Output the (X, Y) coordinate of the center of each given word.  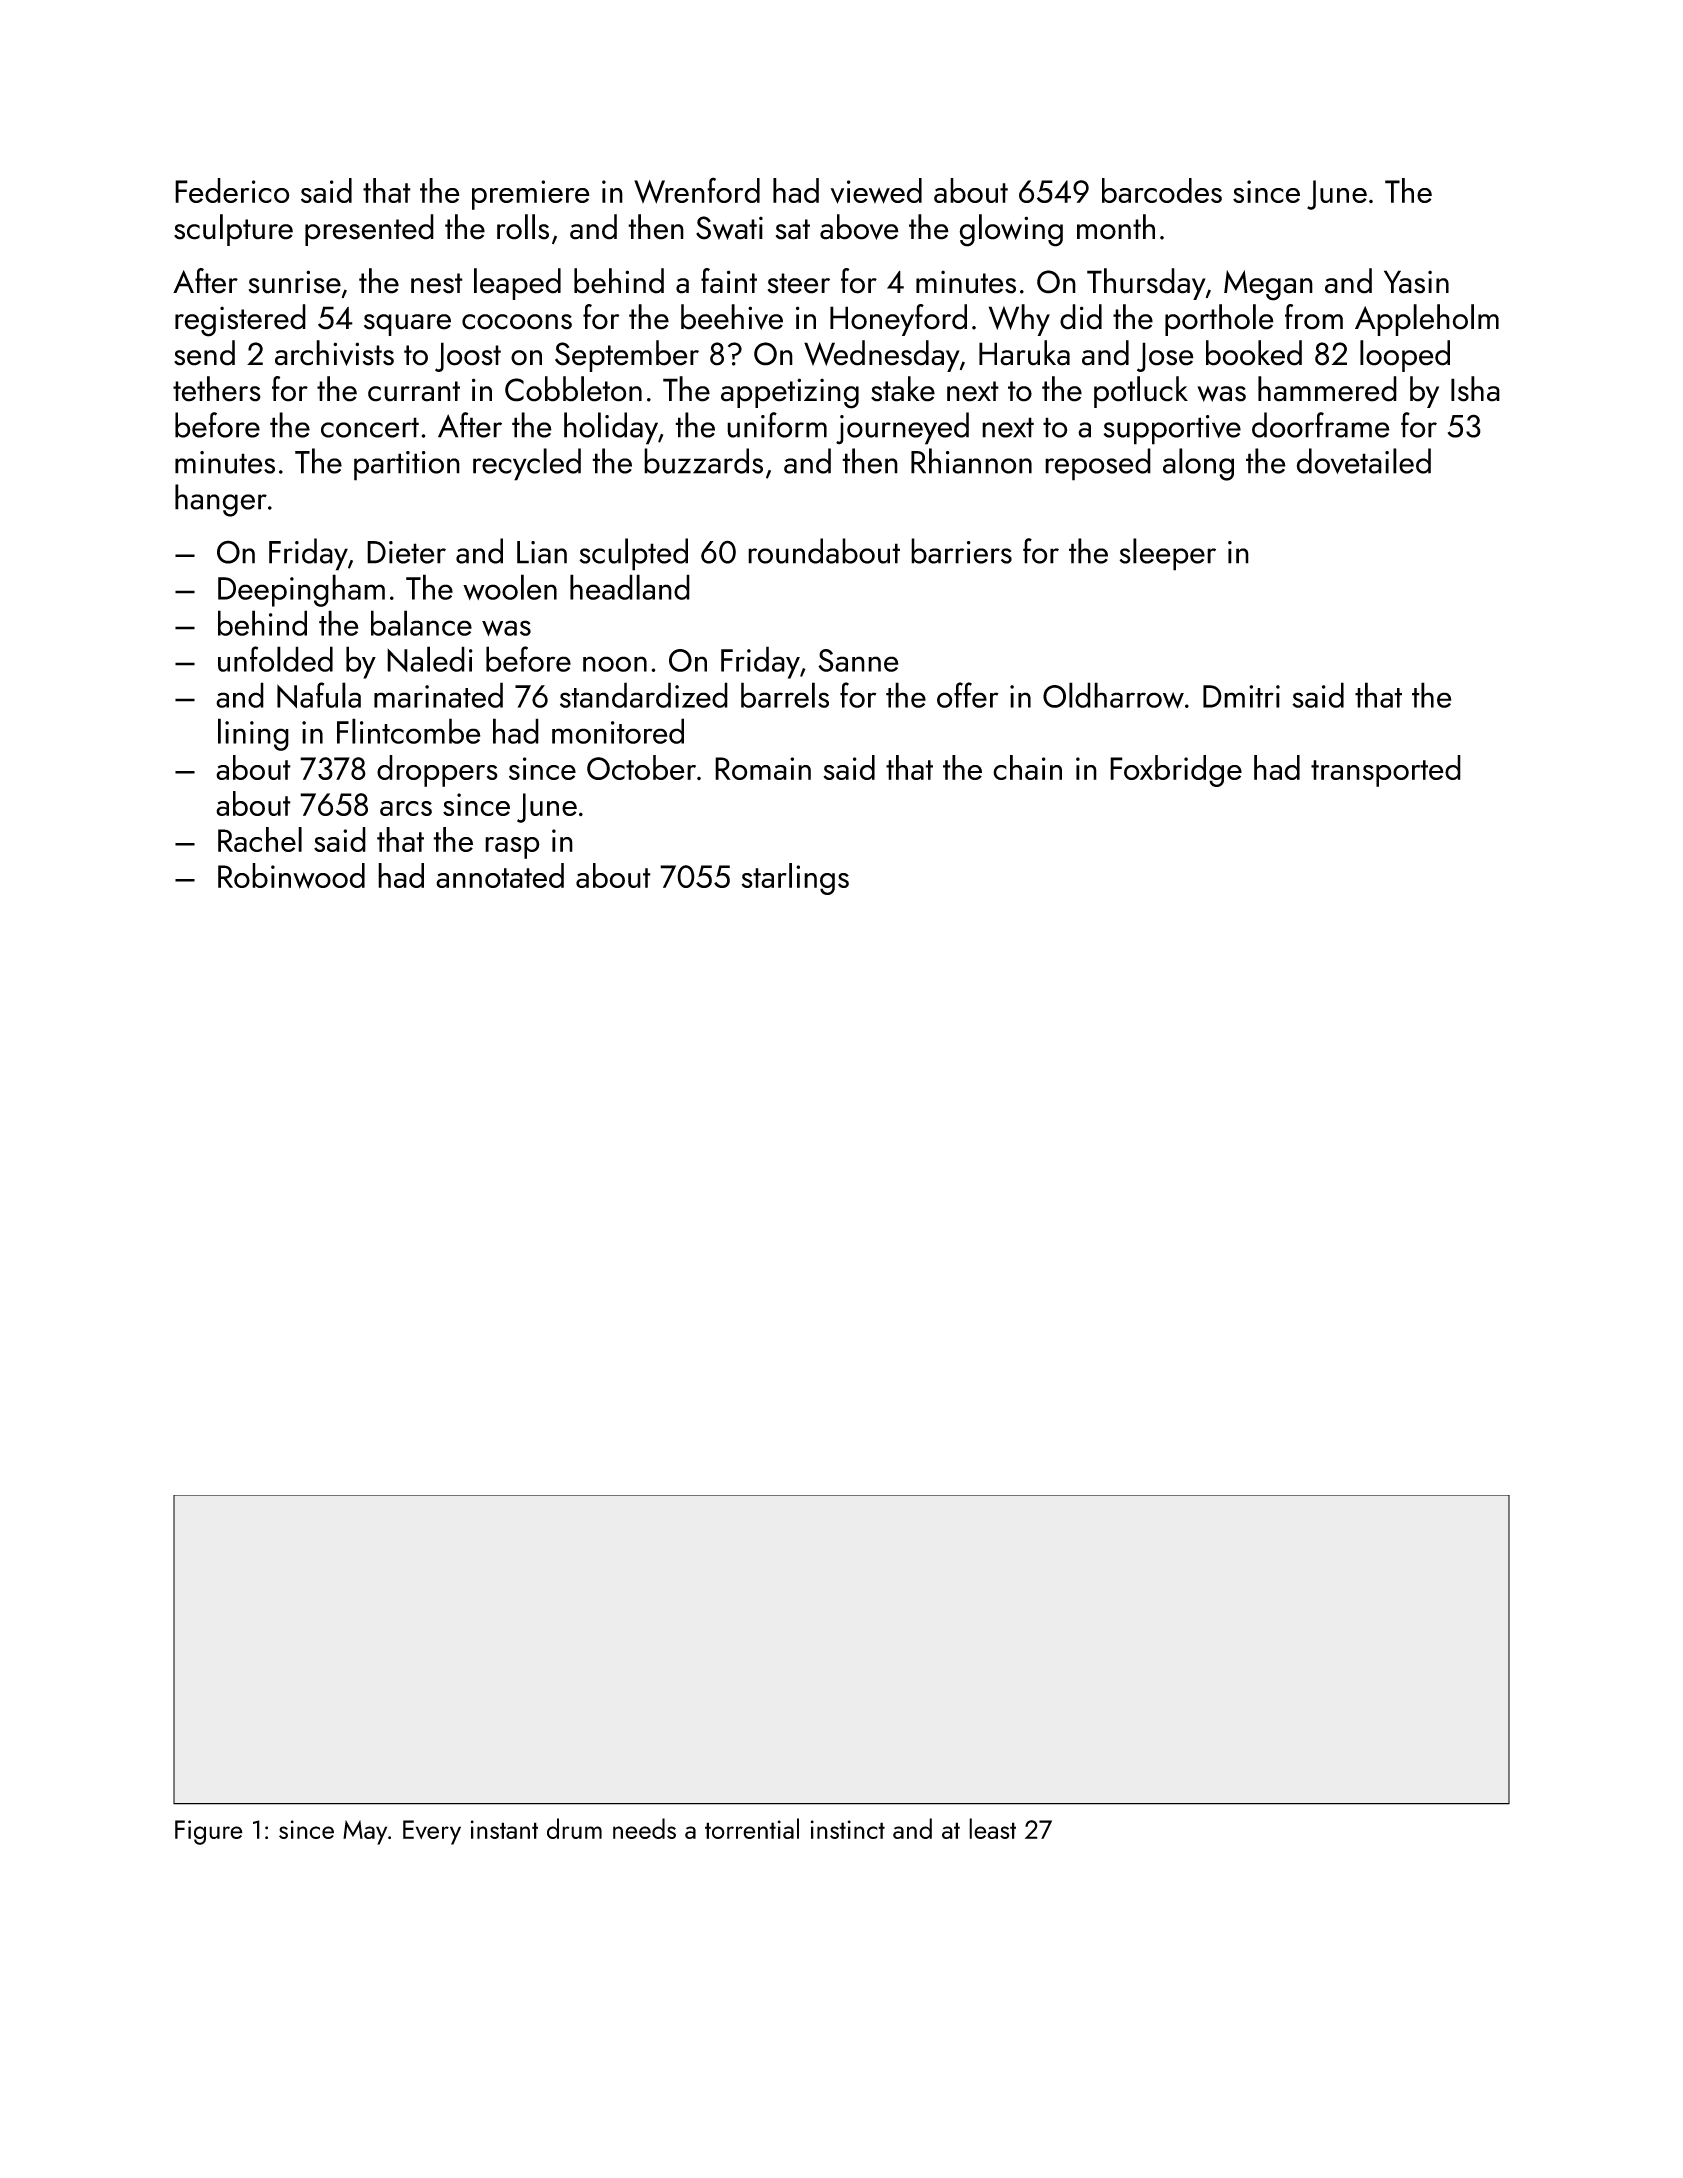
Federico (232, 190)
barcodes (1162, 190)
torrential (752, 1828)
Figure (209, 1832)
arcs (406, 808)
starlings (795, 879)
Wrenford (697, 190)
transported (1386, 771)
